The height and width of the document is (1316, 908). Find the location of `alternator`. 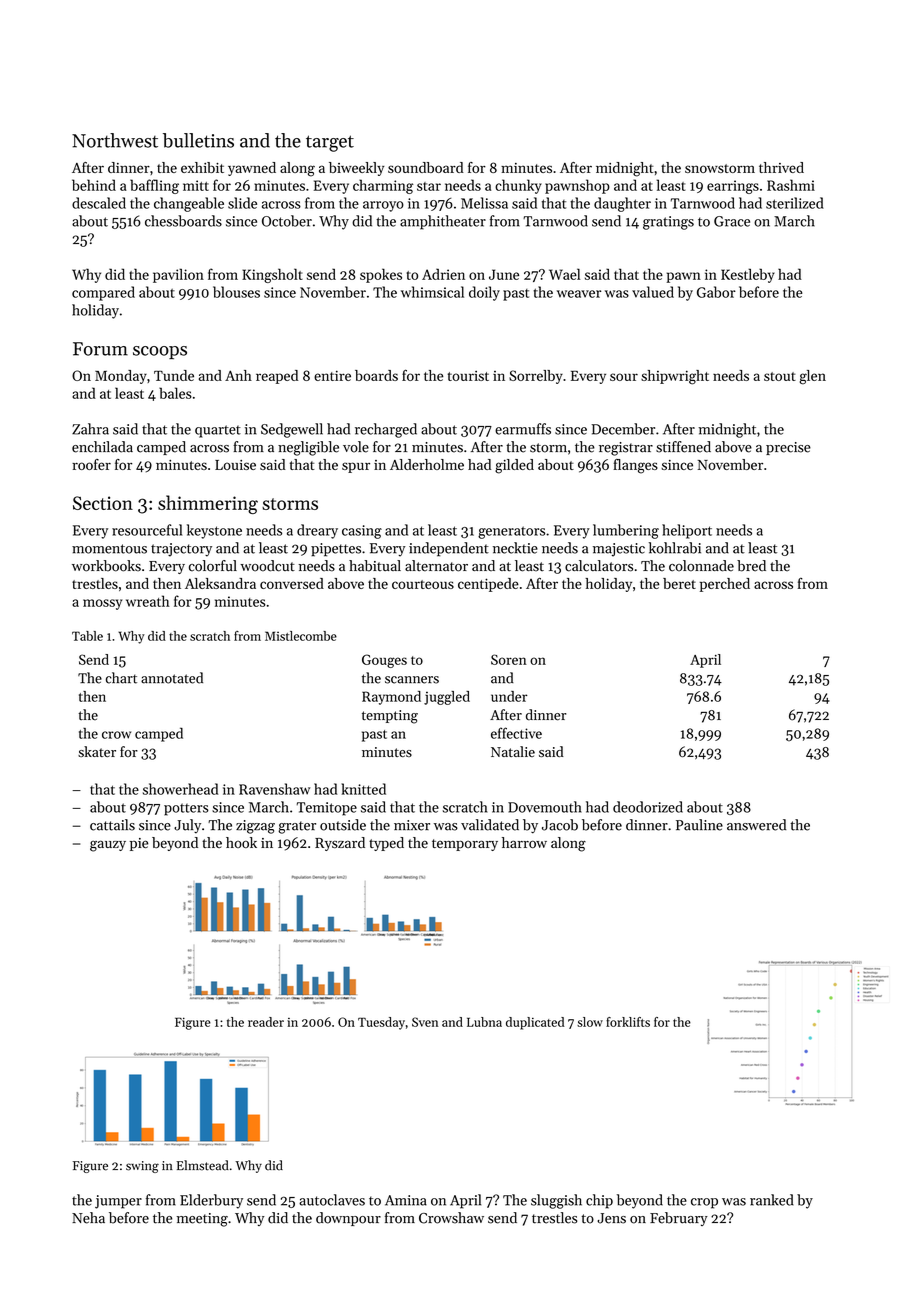

alternator is located at coordinates (436, 566).
